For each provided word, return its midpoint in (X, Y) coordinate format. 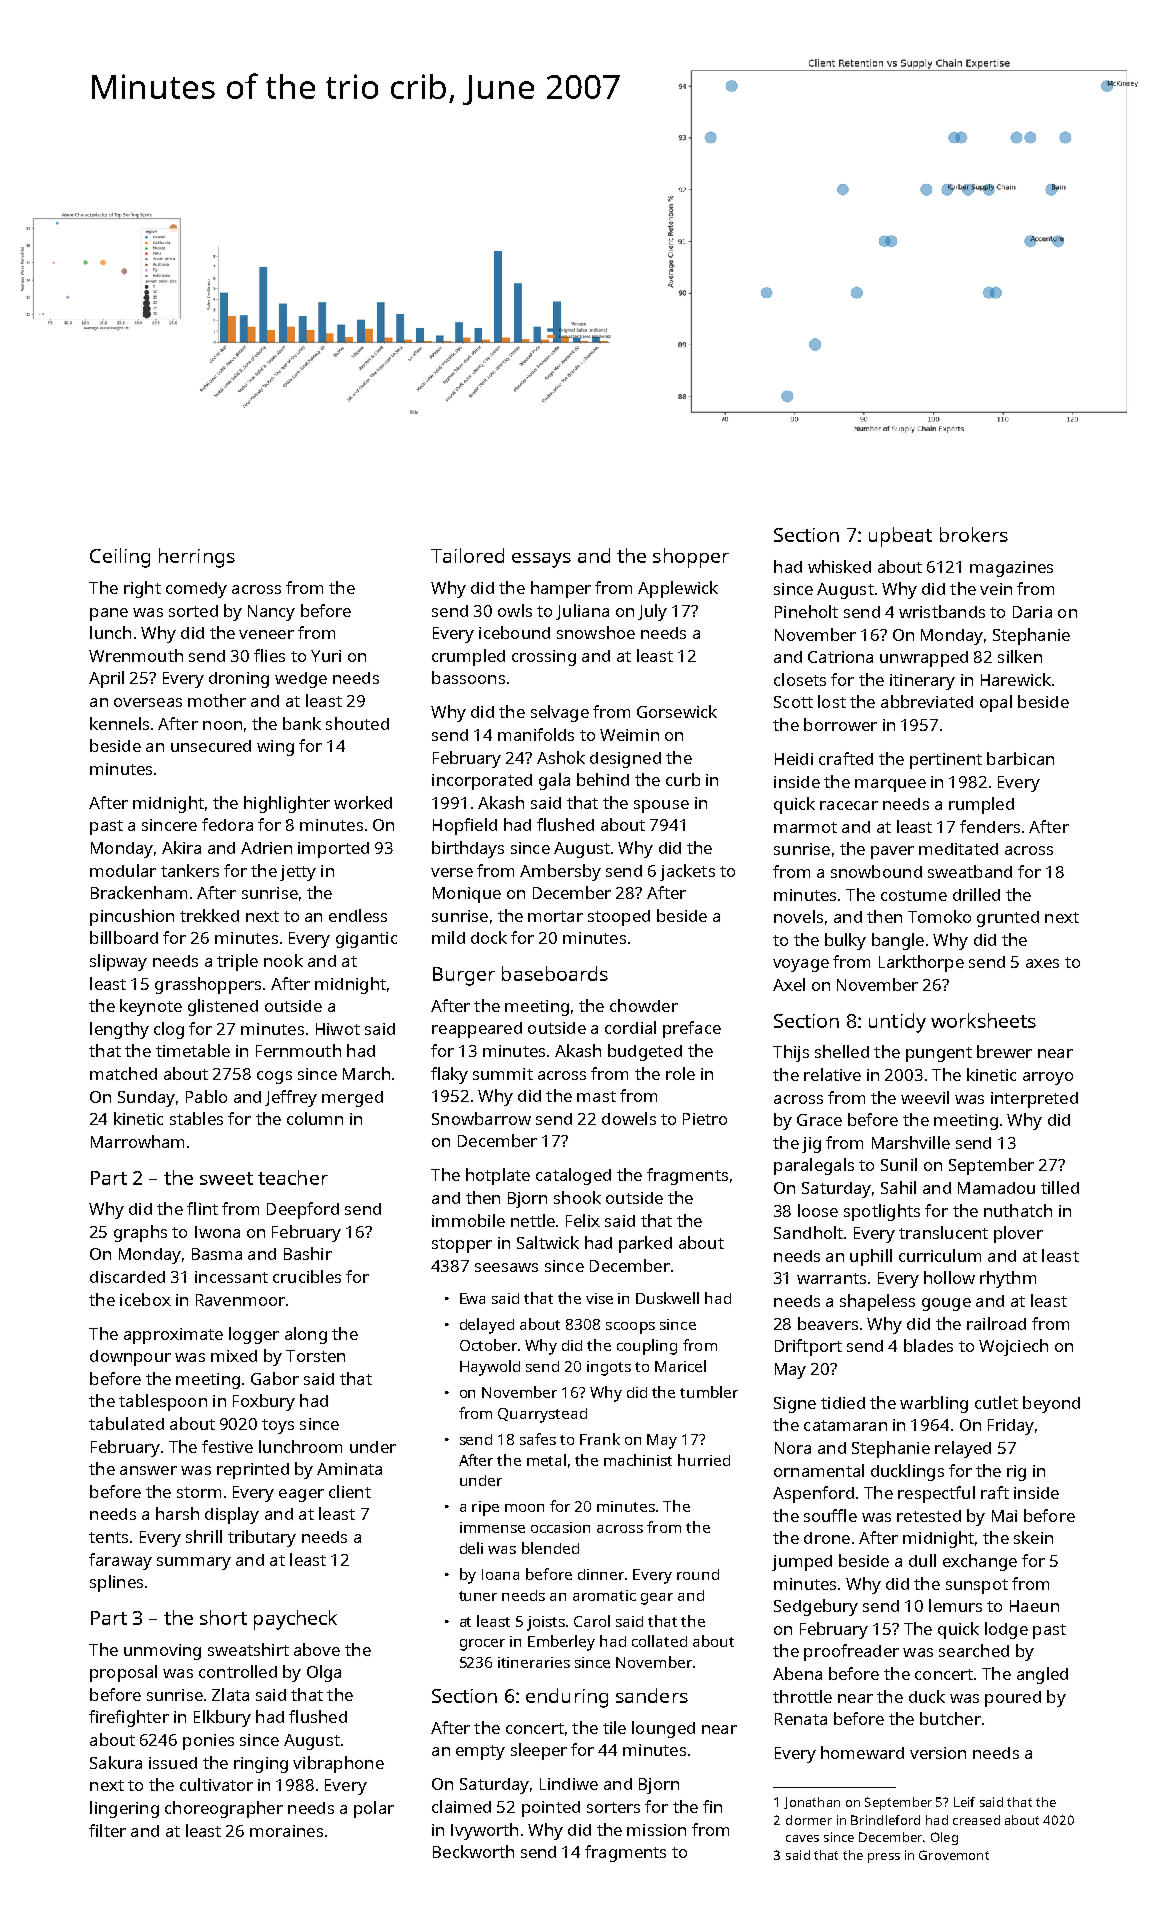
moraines (286, 1831)
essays (541, 560)
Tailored (467, 555)
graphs (140, 1233)
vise (599, 1298)
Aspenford (813, 1494)
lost (832, 701)
